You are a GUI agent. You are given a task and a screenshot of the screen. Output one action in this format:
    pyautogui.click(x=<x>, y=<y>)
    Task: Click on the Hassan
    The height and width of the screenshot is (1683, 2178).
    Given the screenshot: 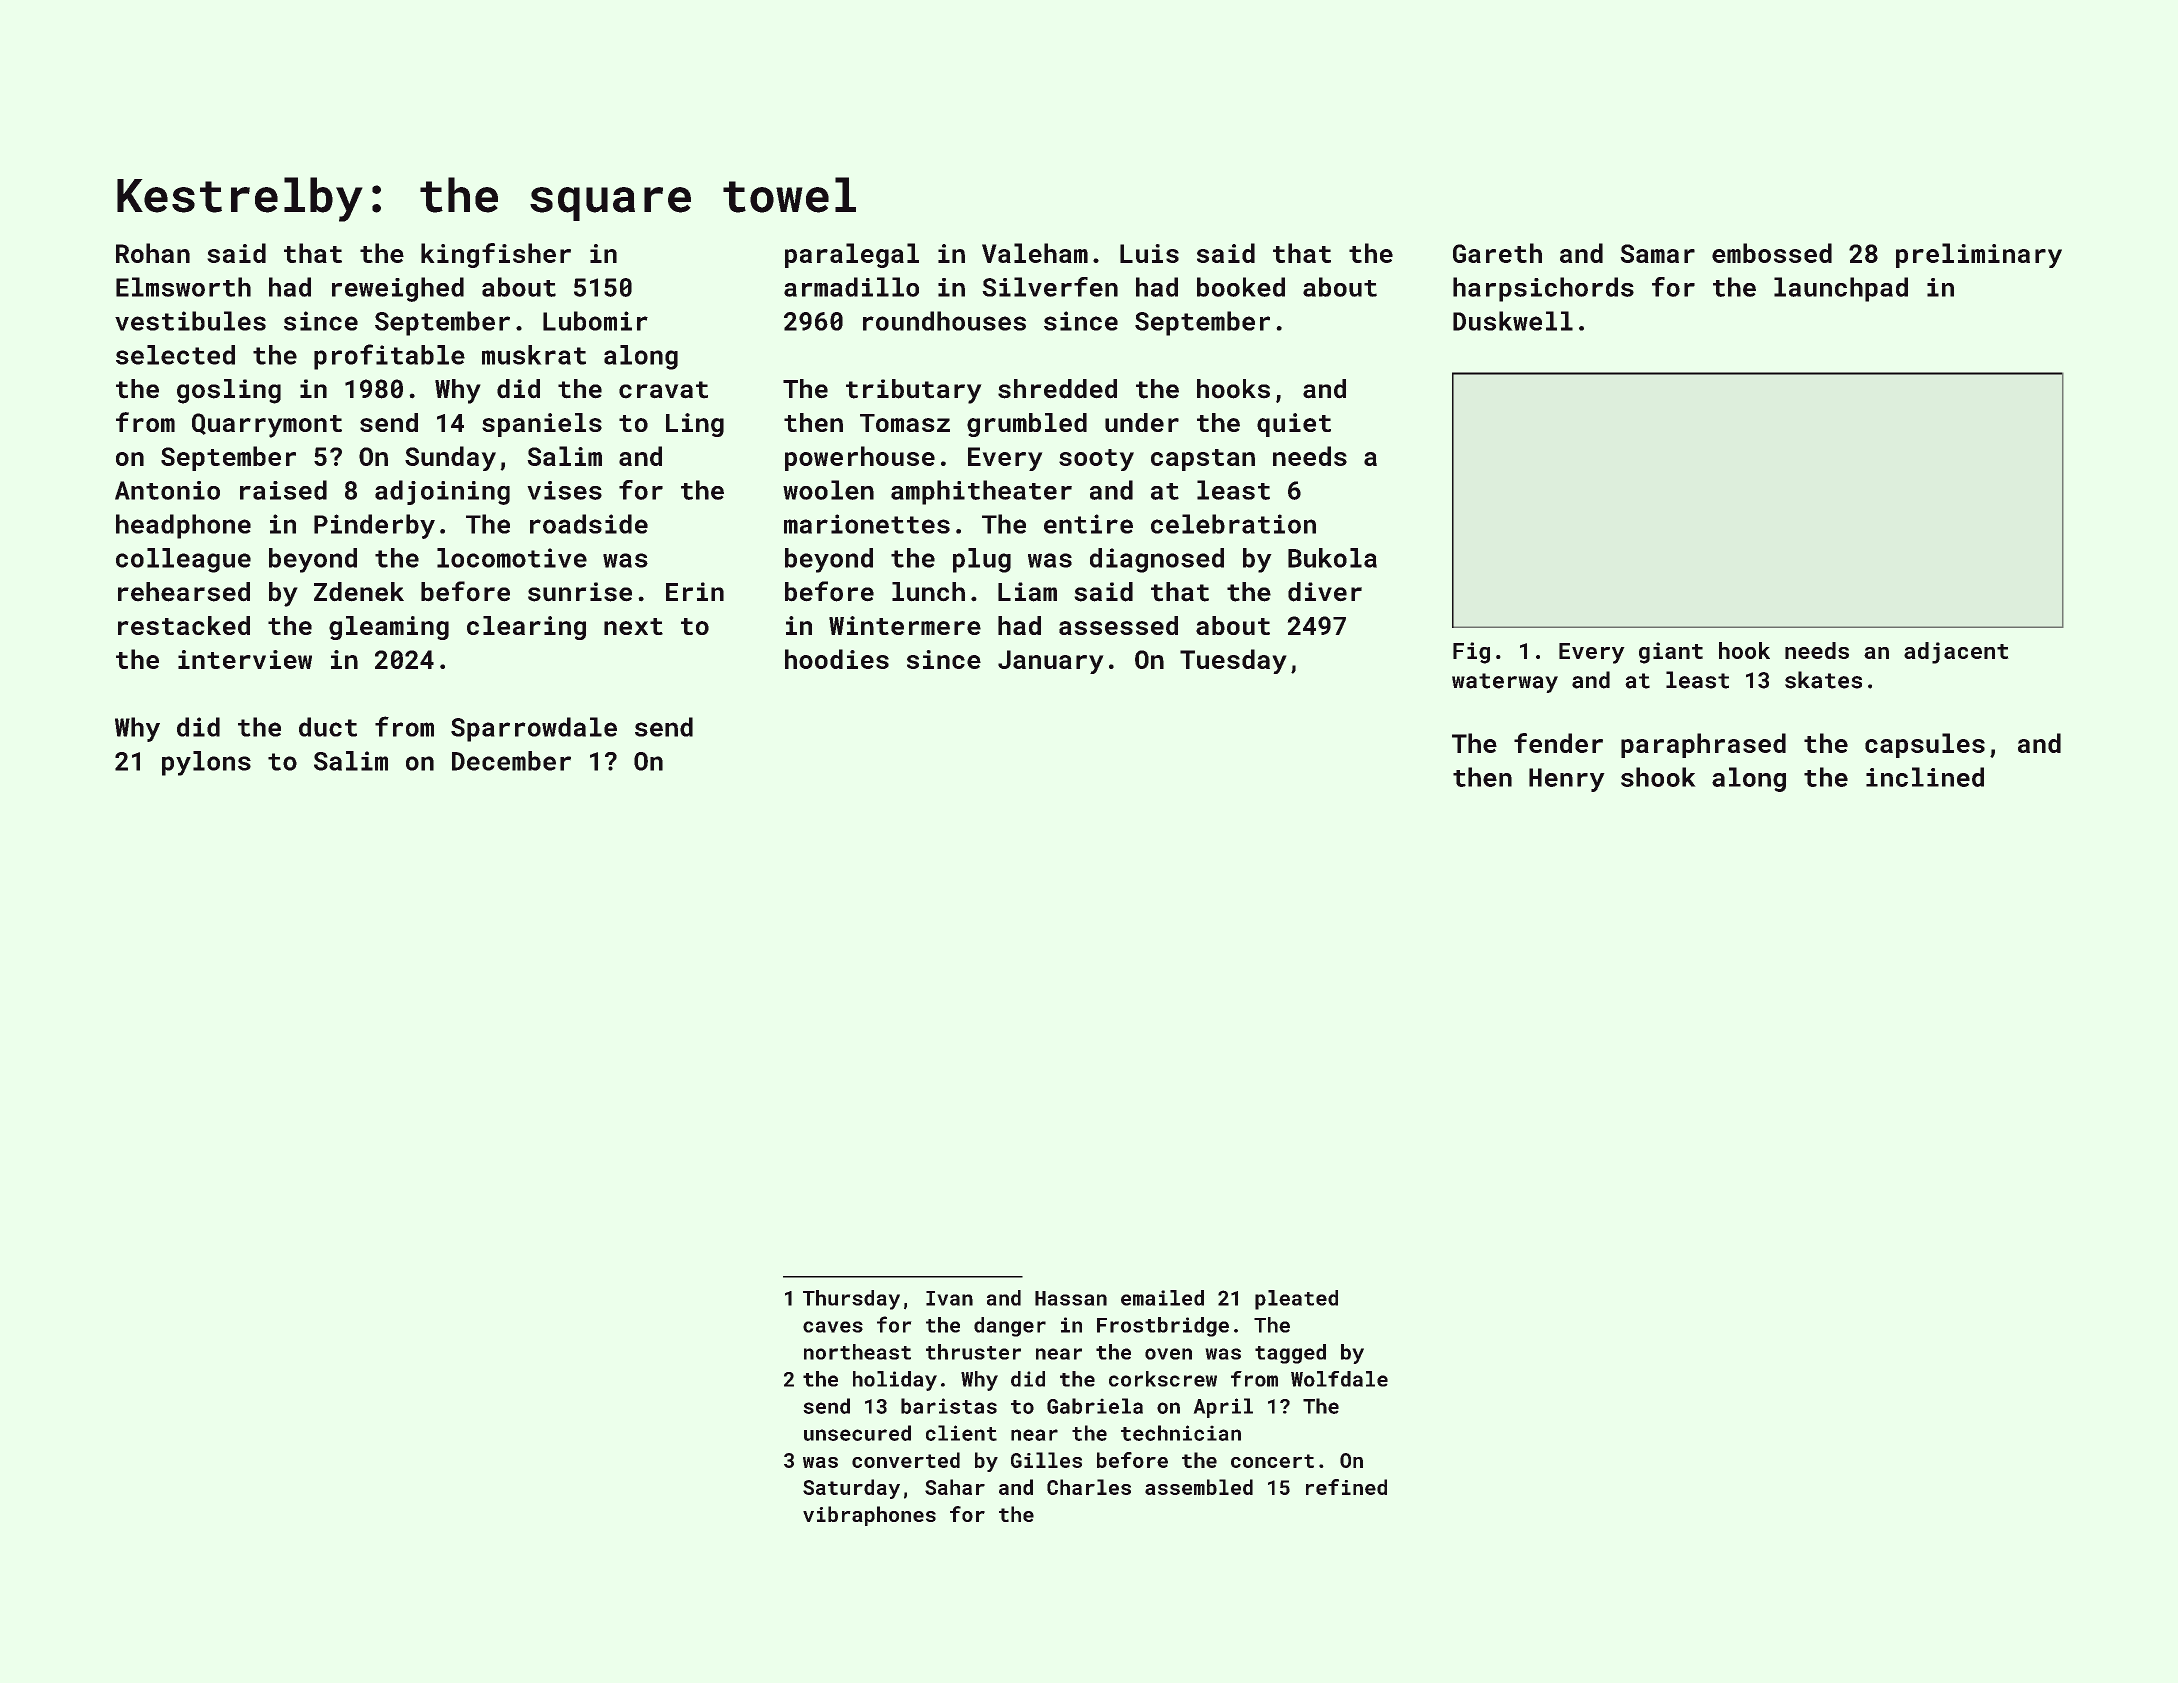 What is the action you would take?
    pyautogui.click(x=1071, y=1298)
